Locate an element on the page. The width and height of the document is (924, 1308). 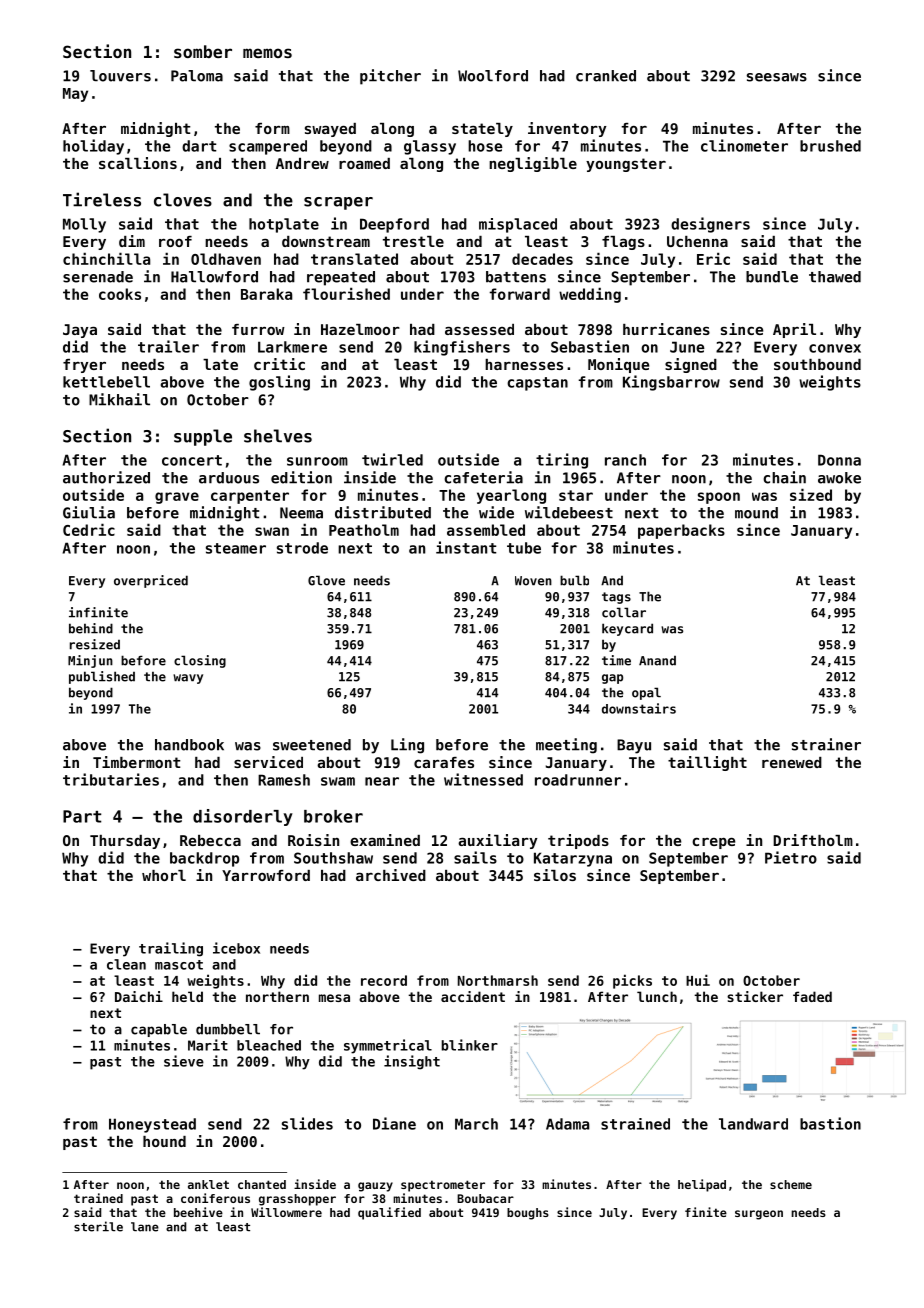
strode is located at coordinates (302, 548).
